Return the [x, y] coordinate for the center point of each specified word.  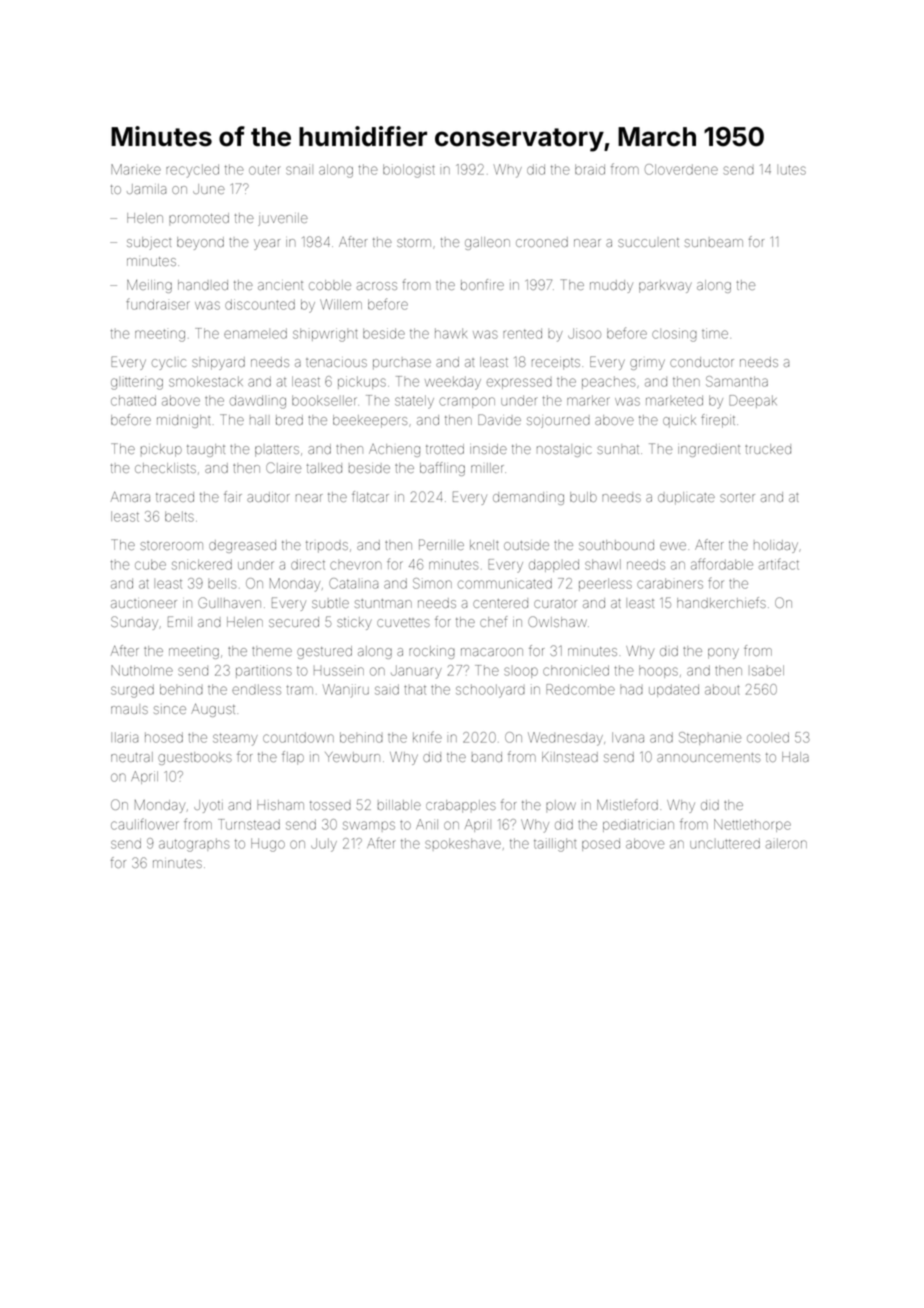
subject [149, 243]
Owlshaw [557, 621]
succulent [648, 242]
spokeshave [463, 843]
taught [206, 450]
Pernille [441, 544]
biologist [409, 171]
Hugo [268, 845]
